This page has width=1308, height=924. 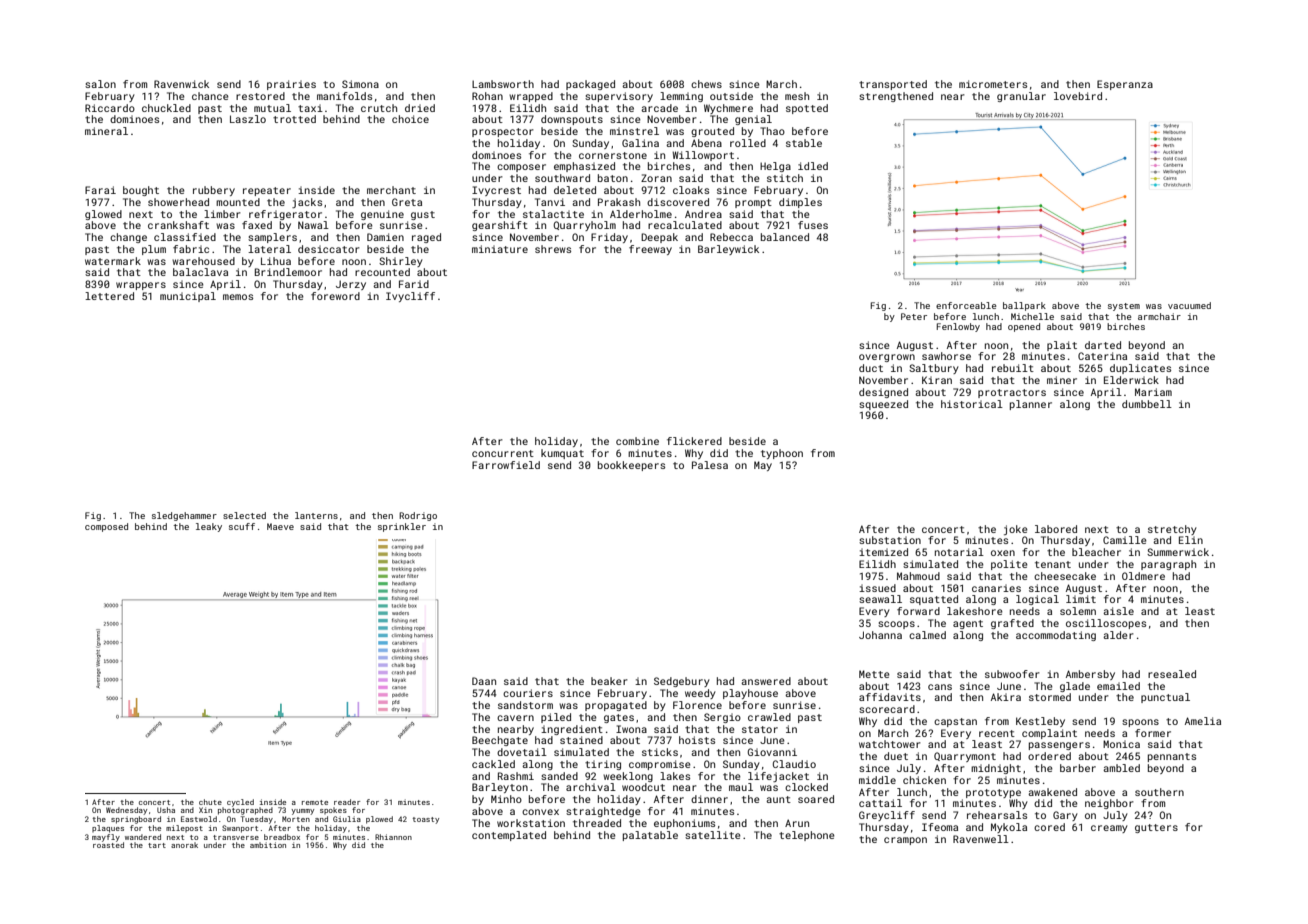 I want to click on ambition, so click(x=268, y=845).
